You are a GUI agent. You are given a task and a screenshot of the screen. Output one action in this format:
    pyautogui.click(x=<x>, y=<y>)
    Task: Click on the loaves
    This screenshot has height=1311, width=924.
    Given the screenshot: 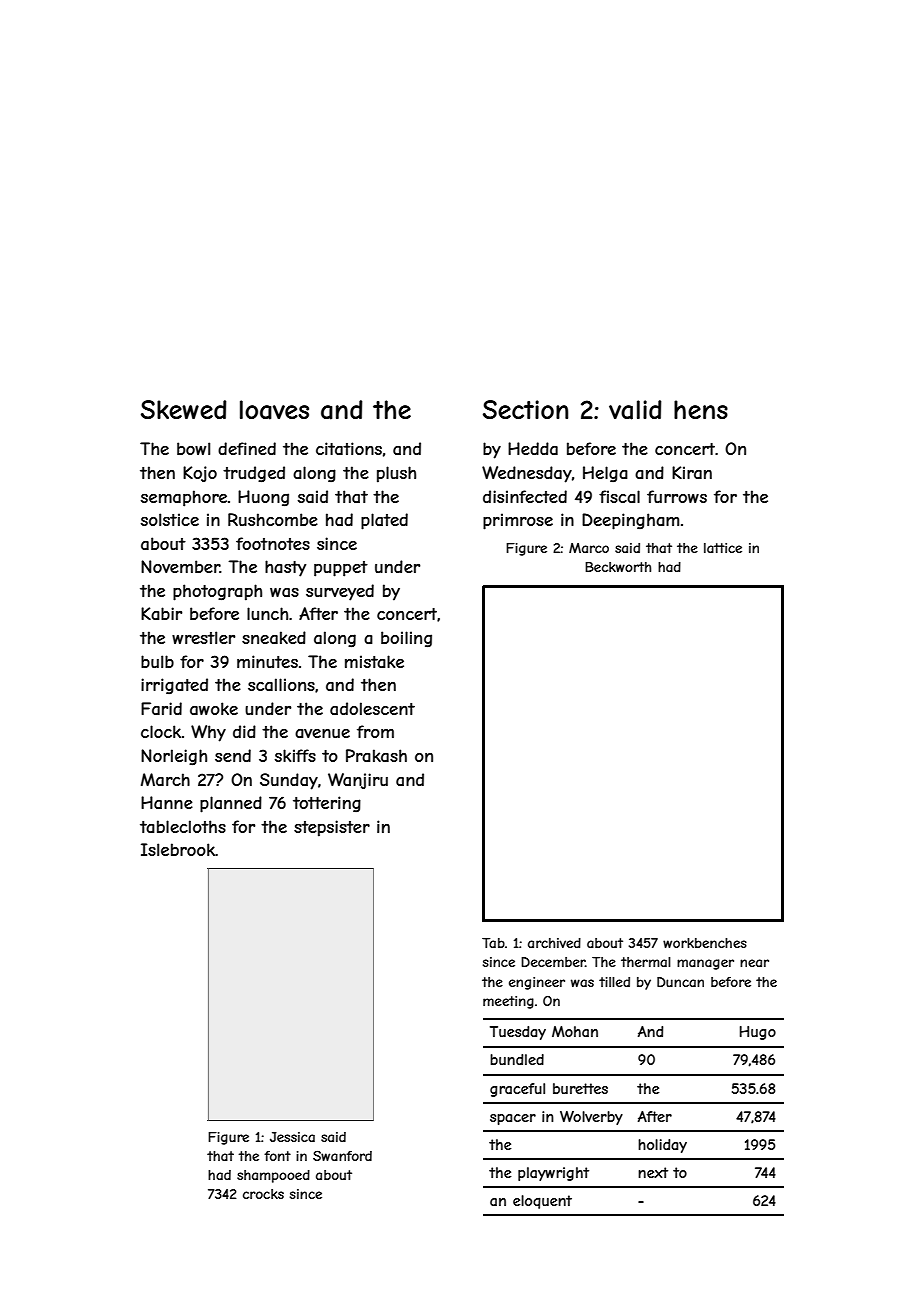 What is the action you would take?
    pyautogui.click(x=274, y=410)
